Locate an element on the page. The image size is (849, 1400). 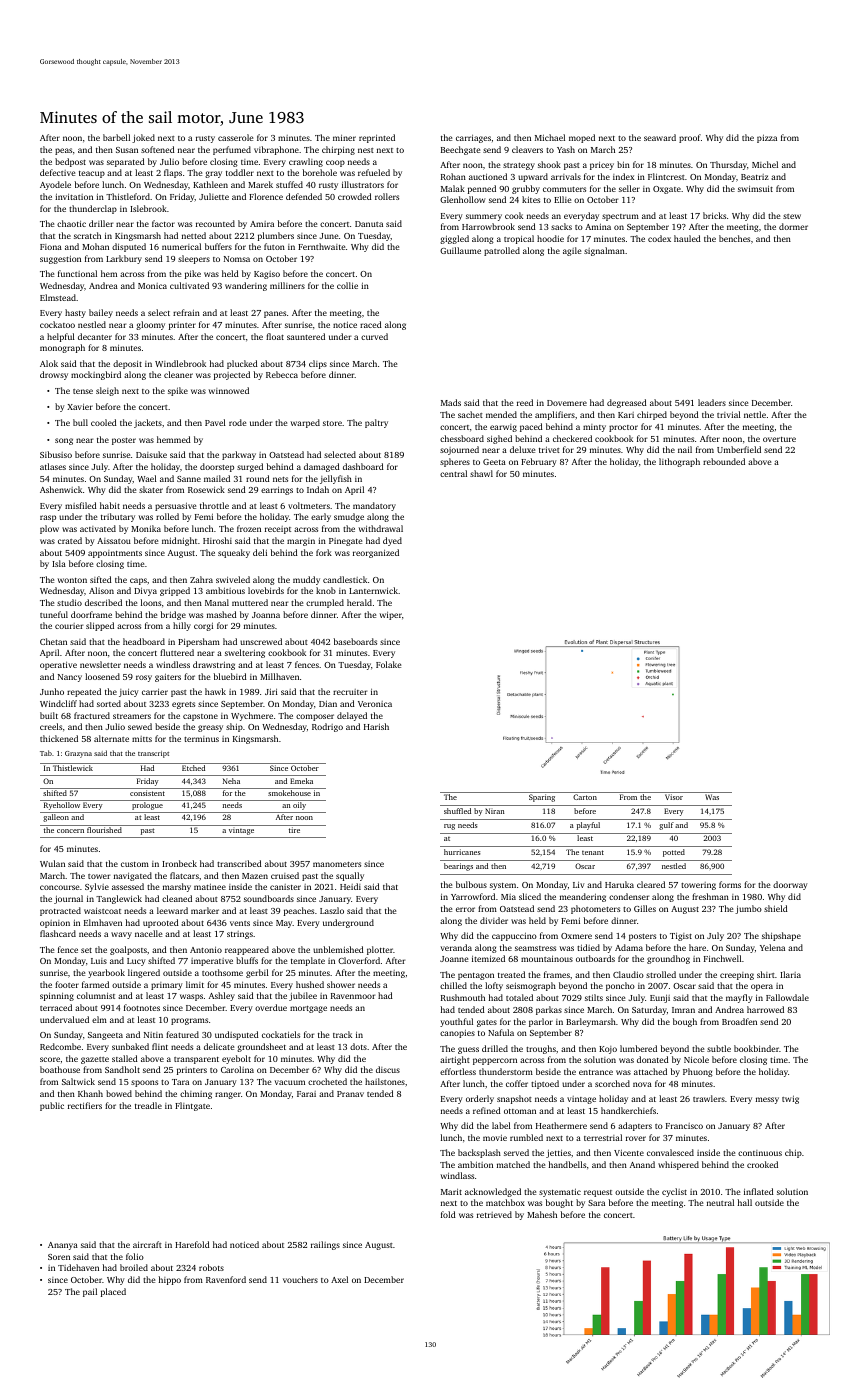
carriages is located at coordinates (473, 139).
